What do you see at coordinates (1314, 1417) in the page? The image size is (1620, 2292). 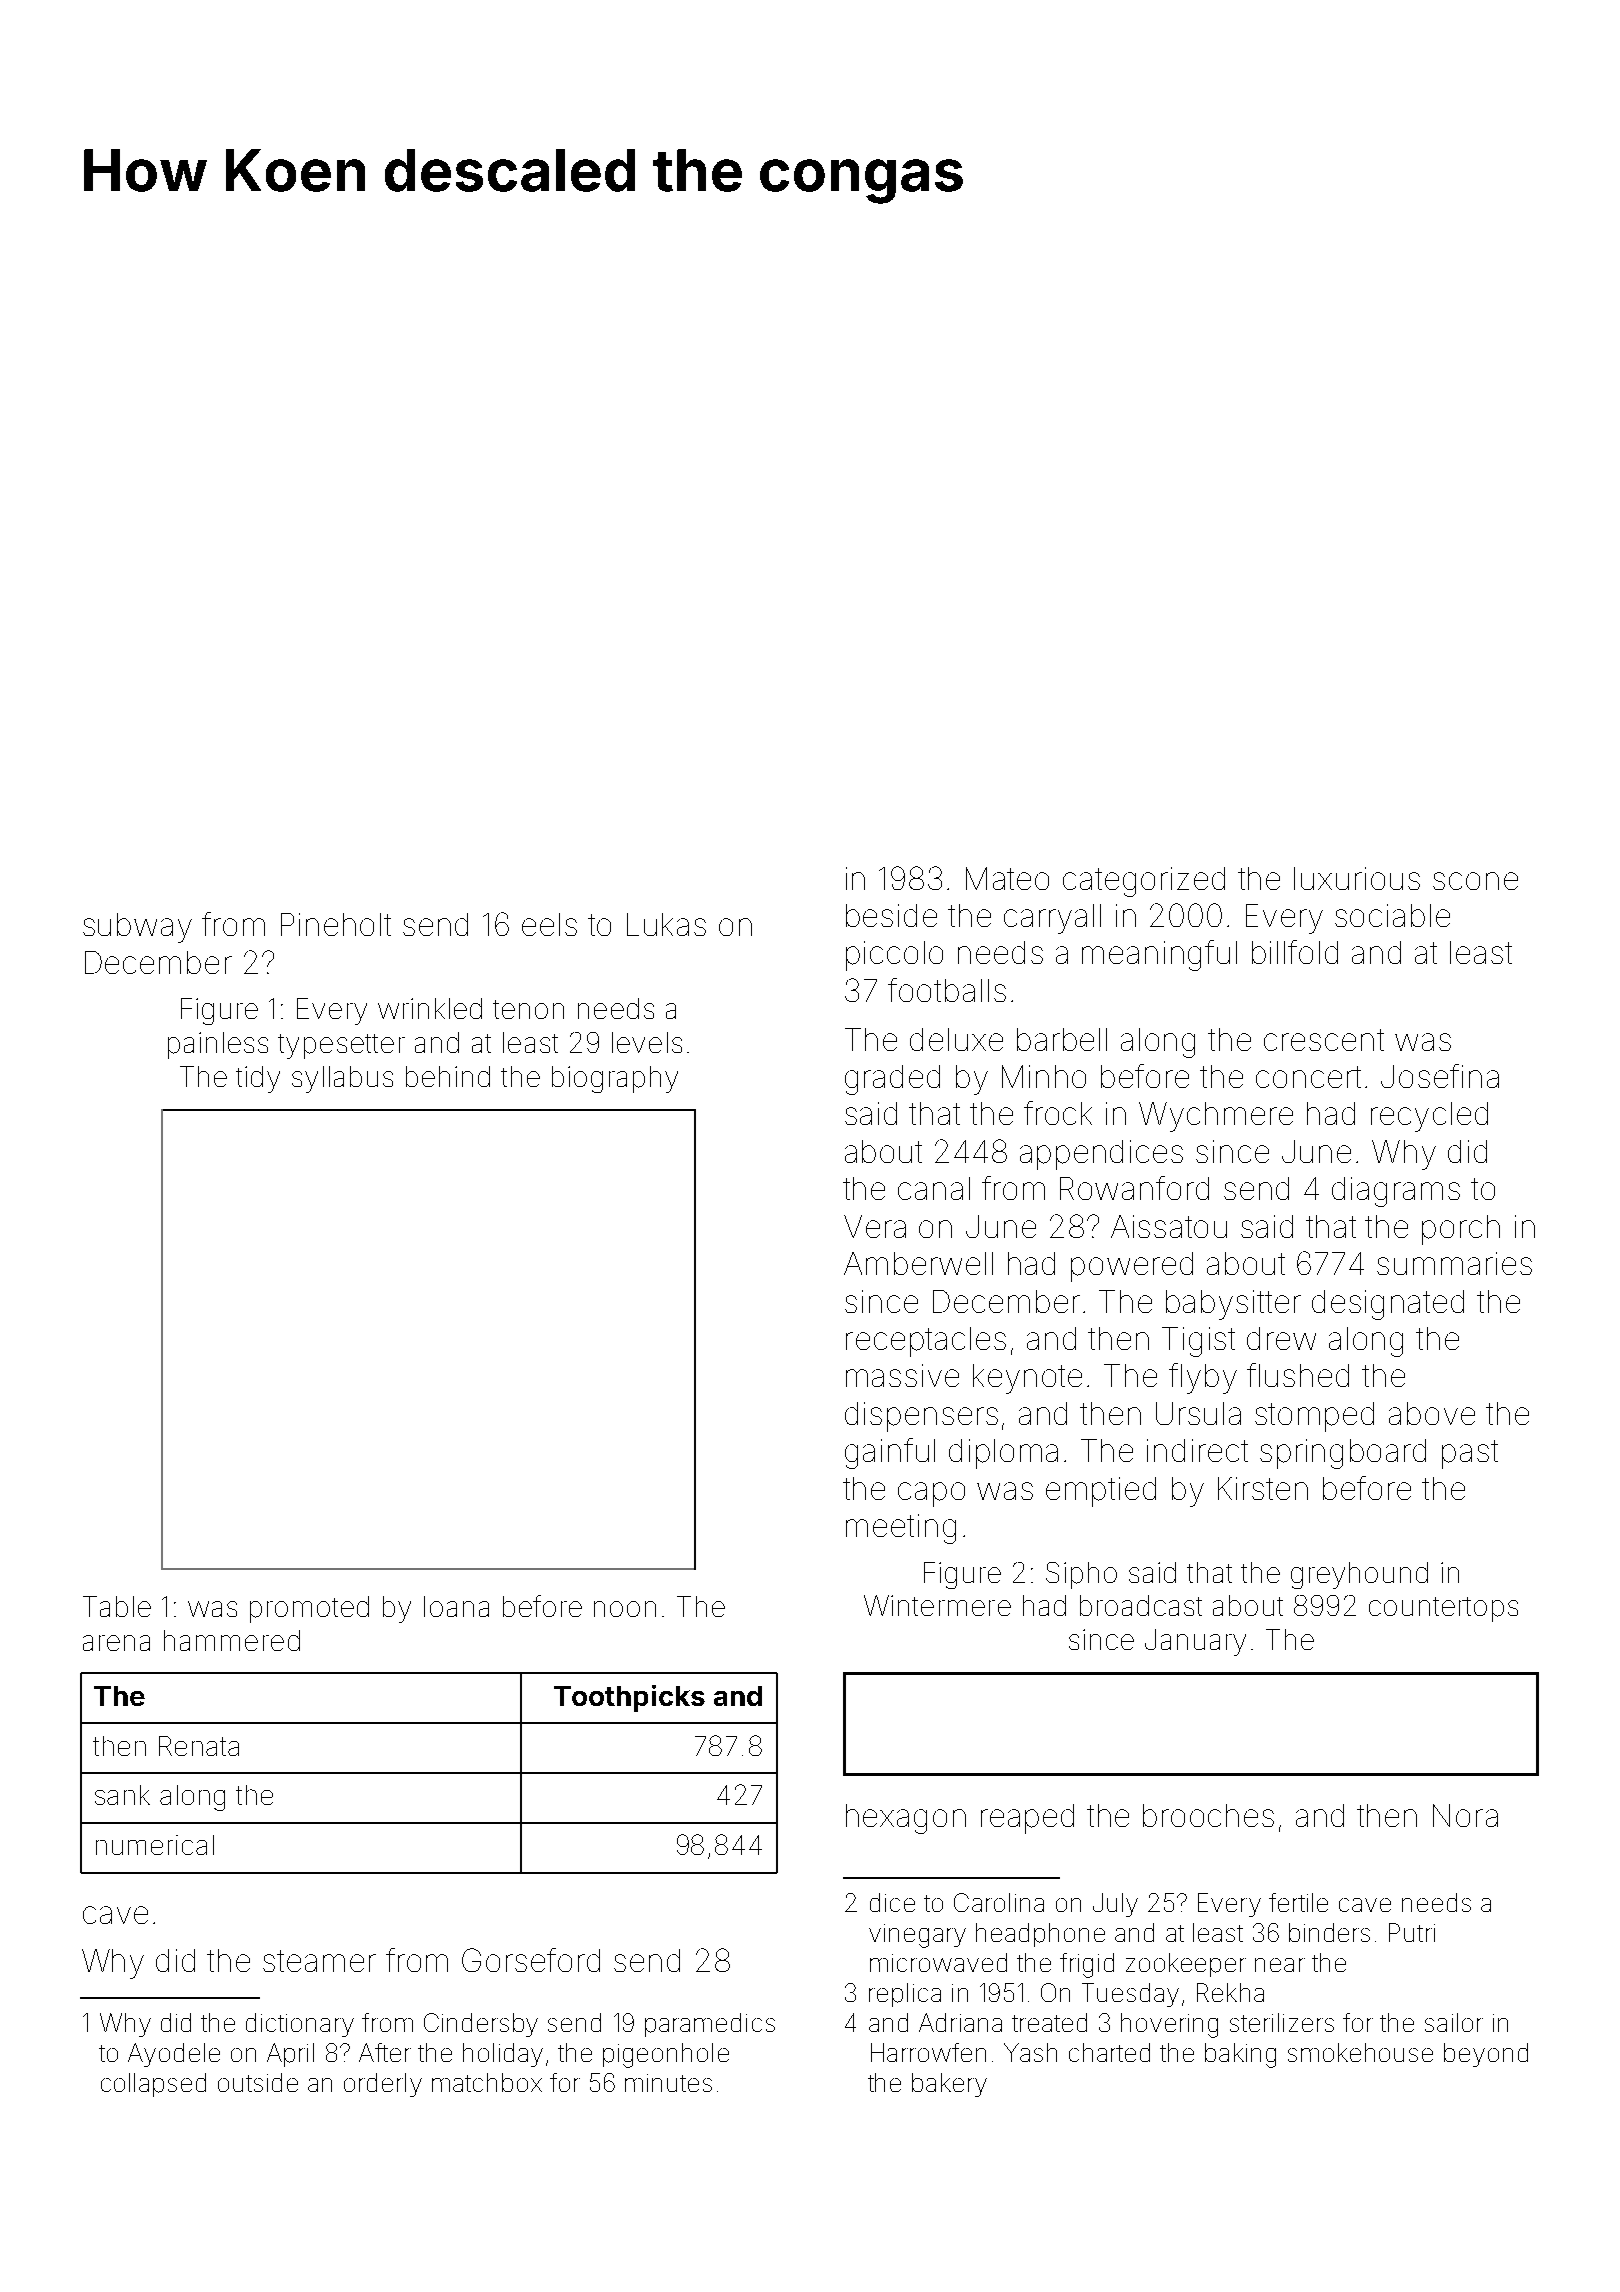 I see `stomped` at bounding box center [1314, 1417].
